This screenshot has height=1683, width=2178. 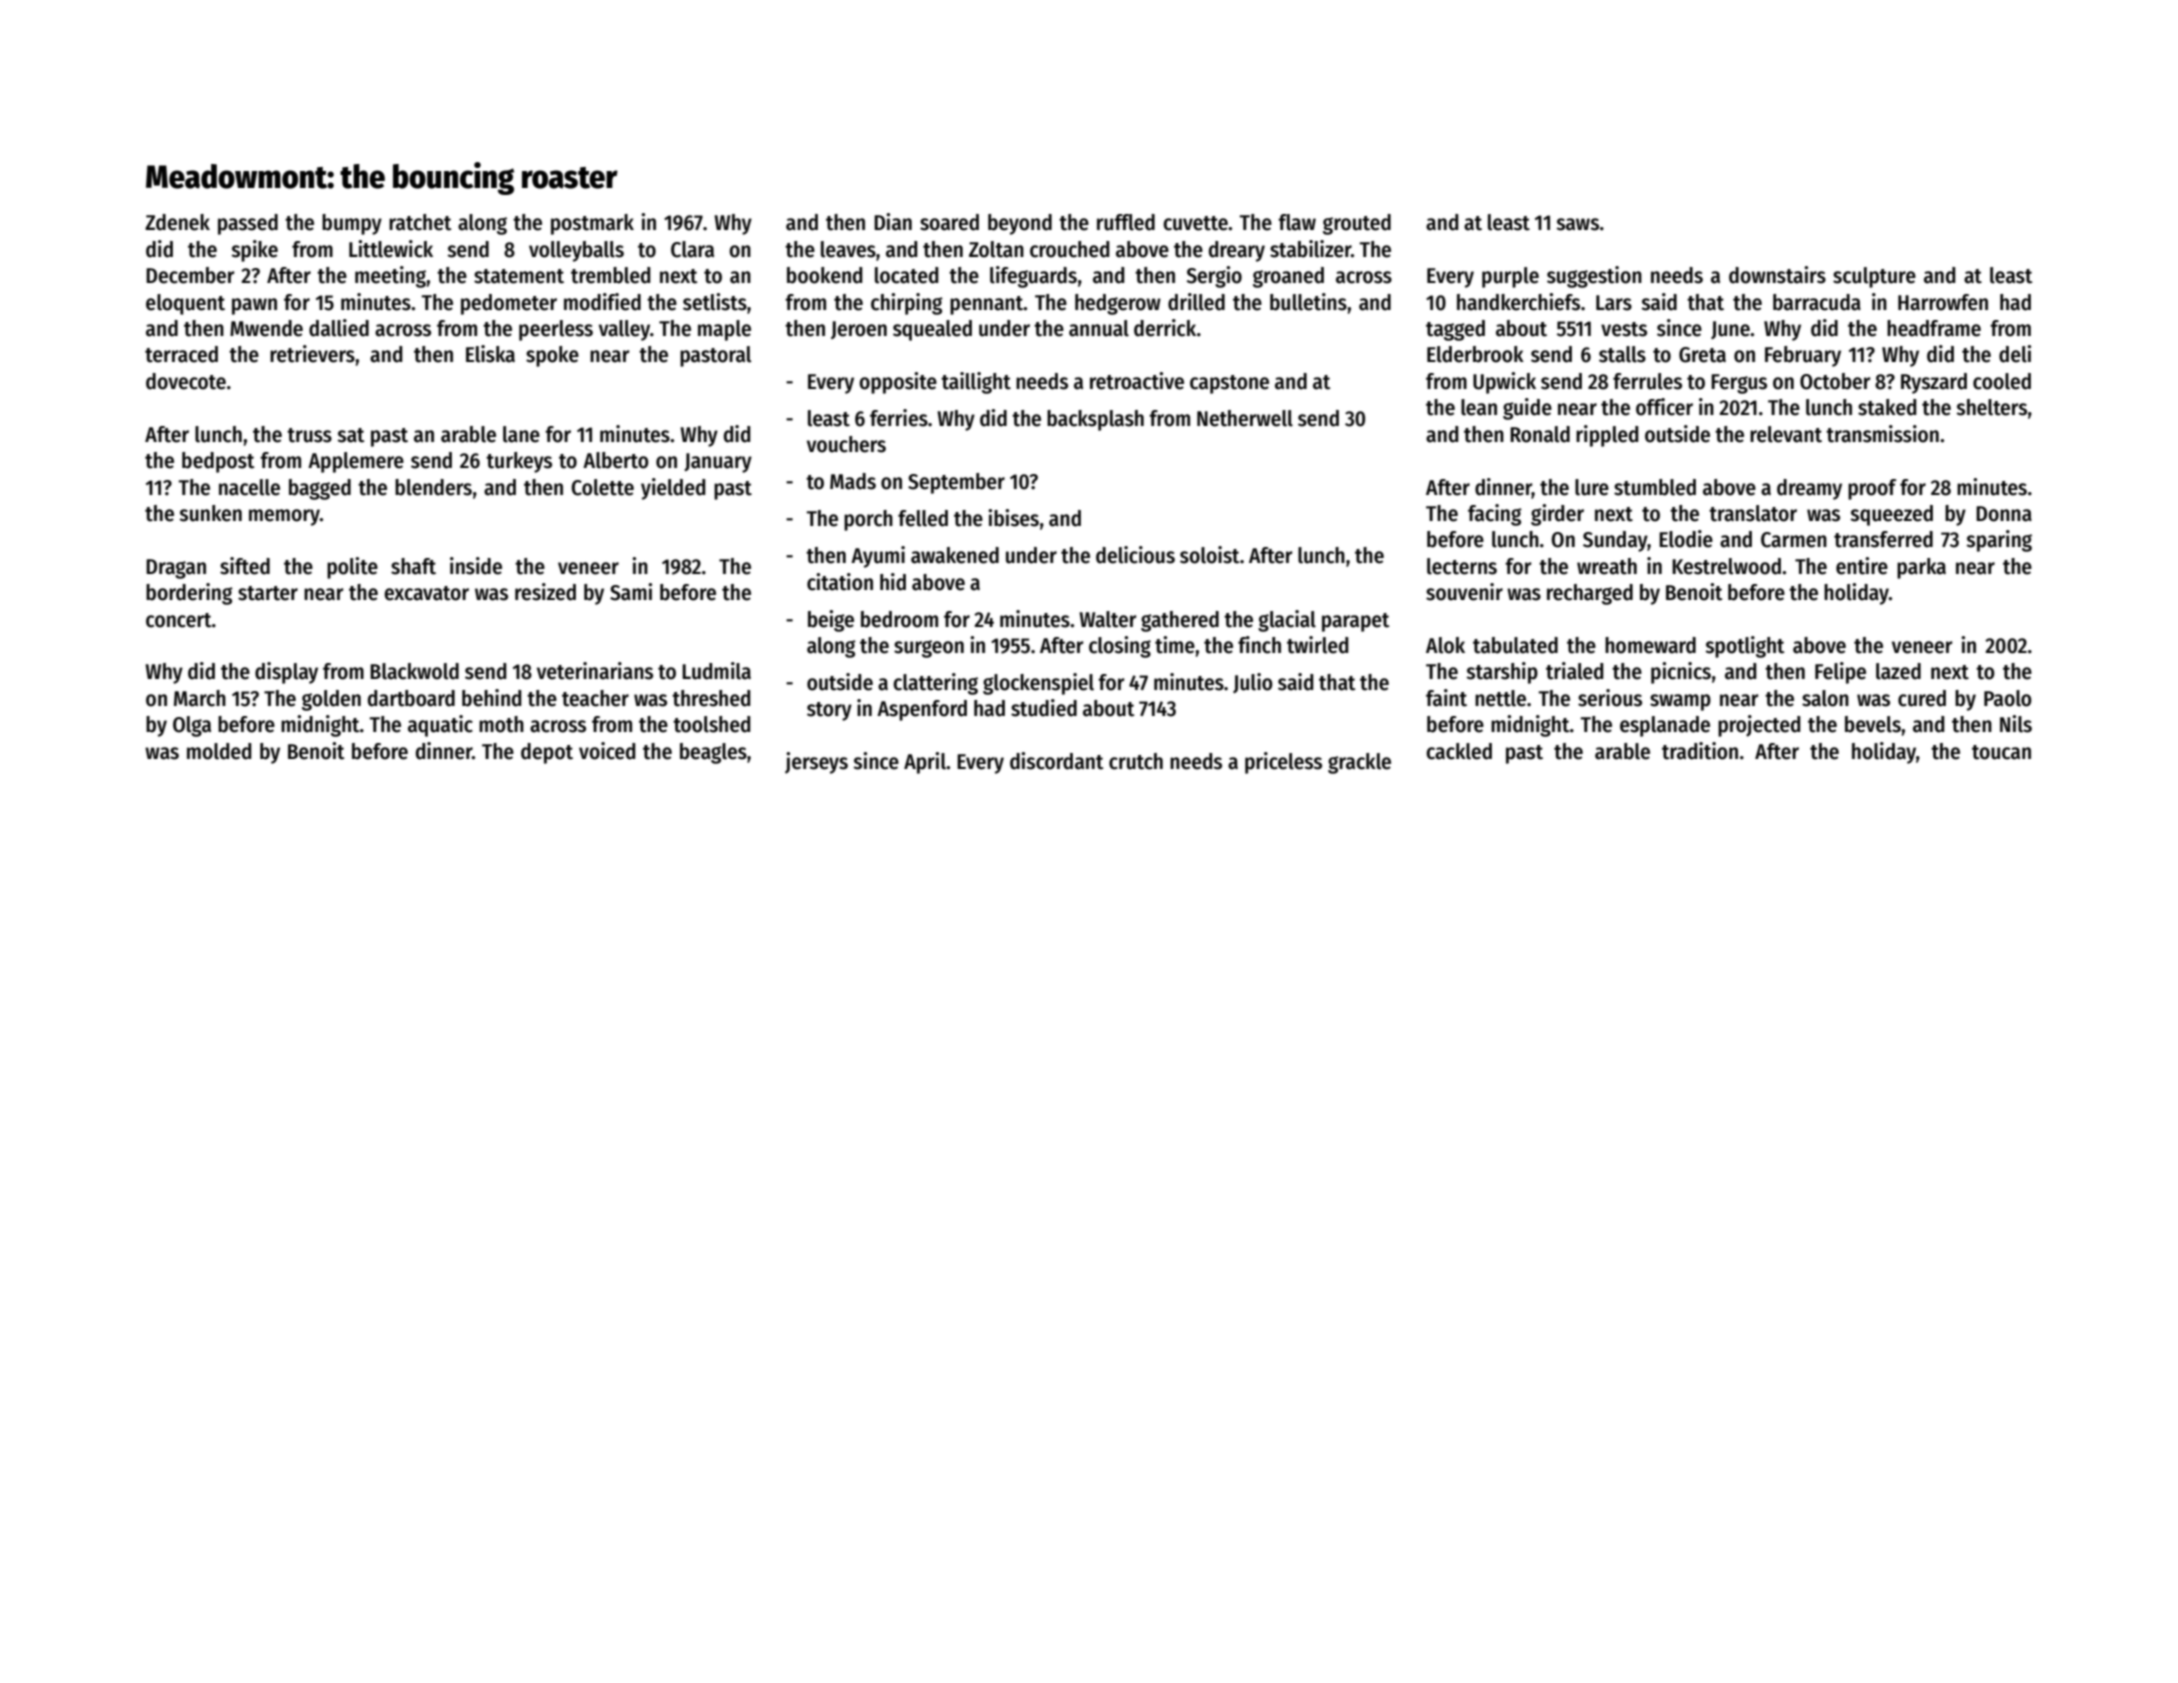 What do you see at coordinates (898, 383) in the screenshot?
I see `opposite` at bounding box center [898, 383].
